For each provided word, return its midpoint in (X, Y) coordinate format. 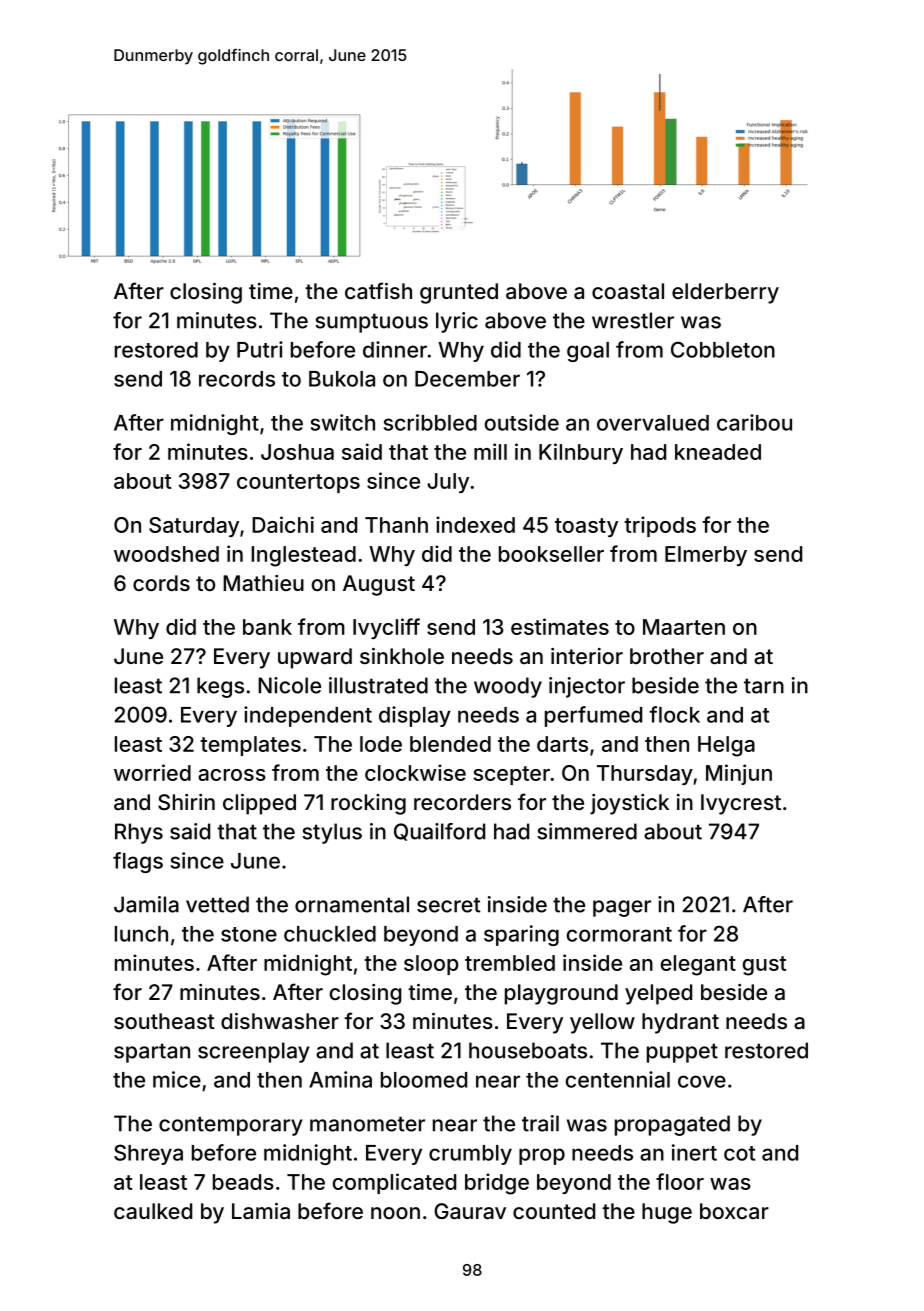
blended (450, 744)
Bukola (342, 379)
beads (243, 1182)
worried (152, 772)
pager (622, 908)
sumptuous (371, 323)
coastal (628, 291)
